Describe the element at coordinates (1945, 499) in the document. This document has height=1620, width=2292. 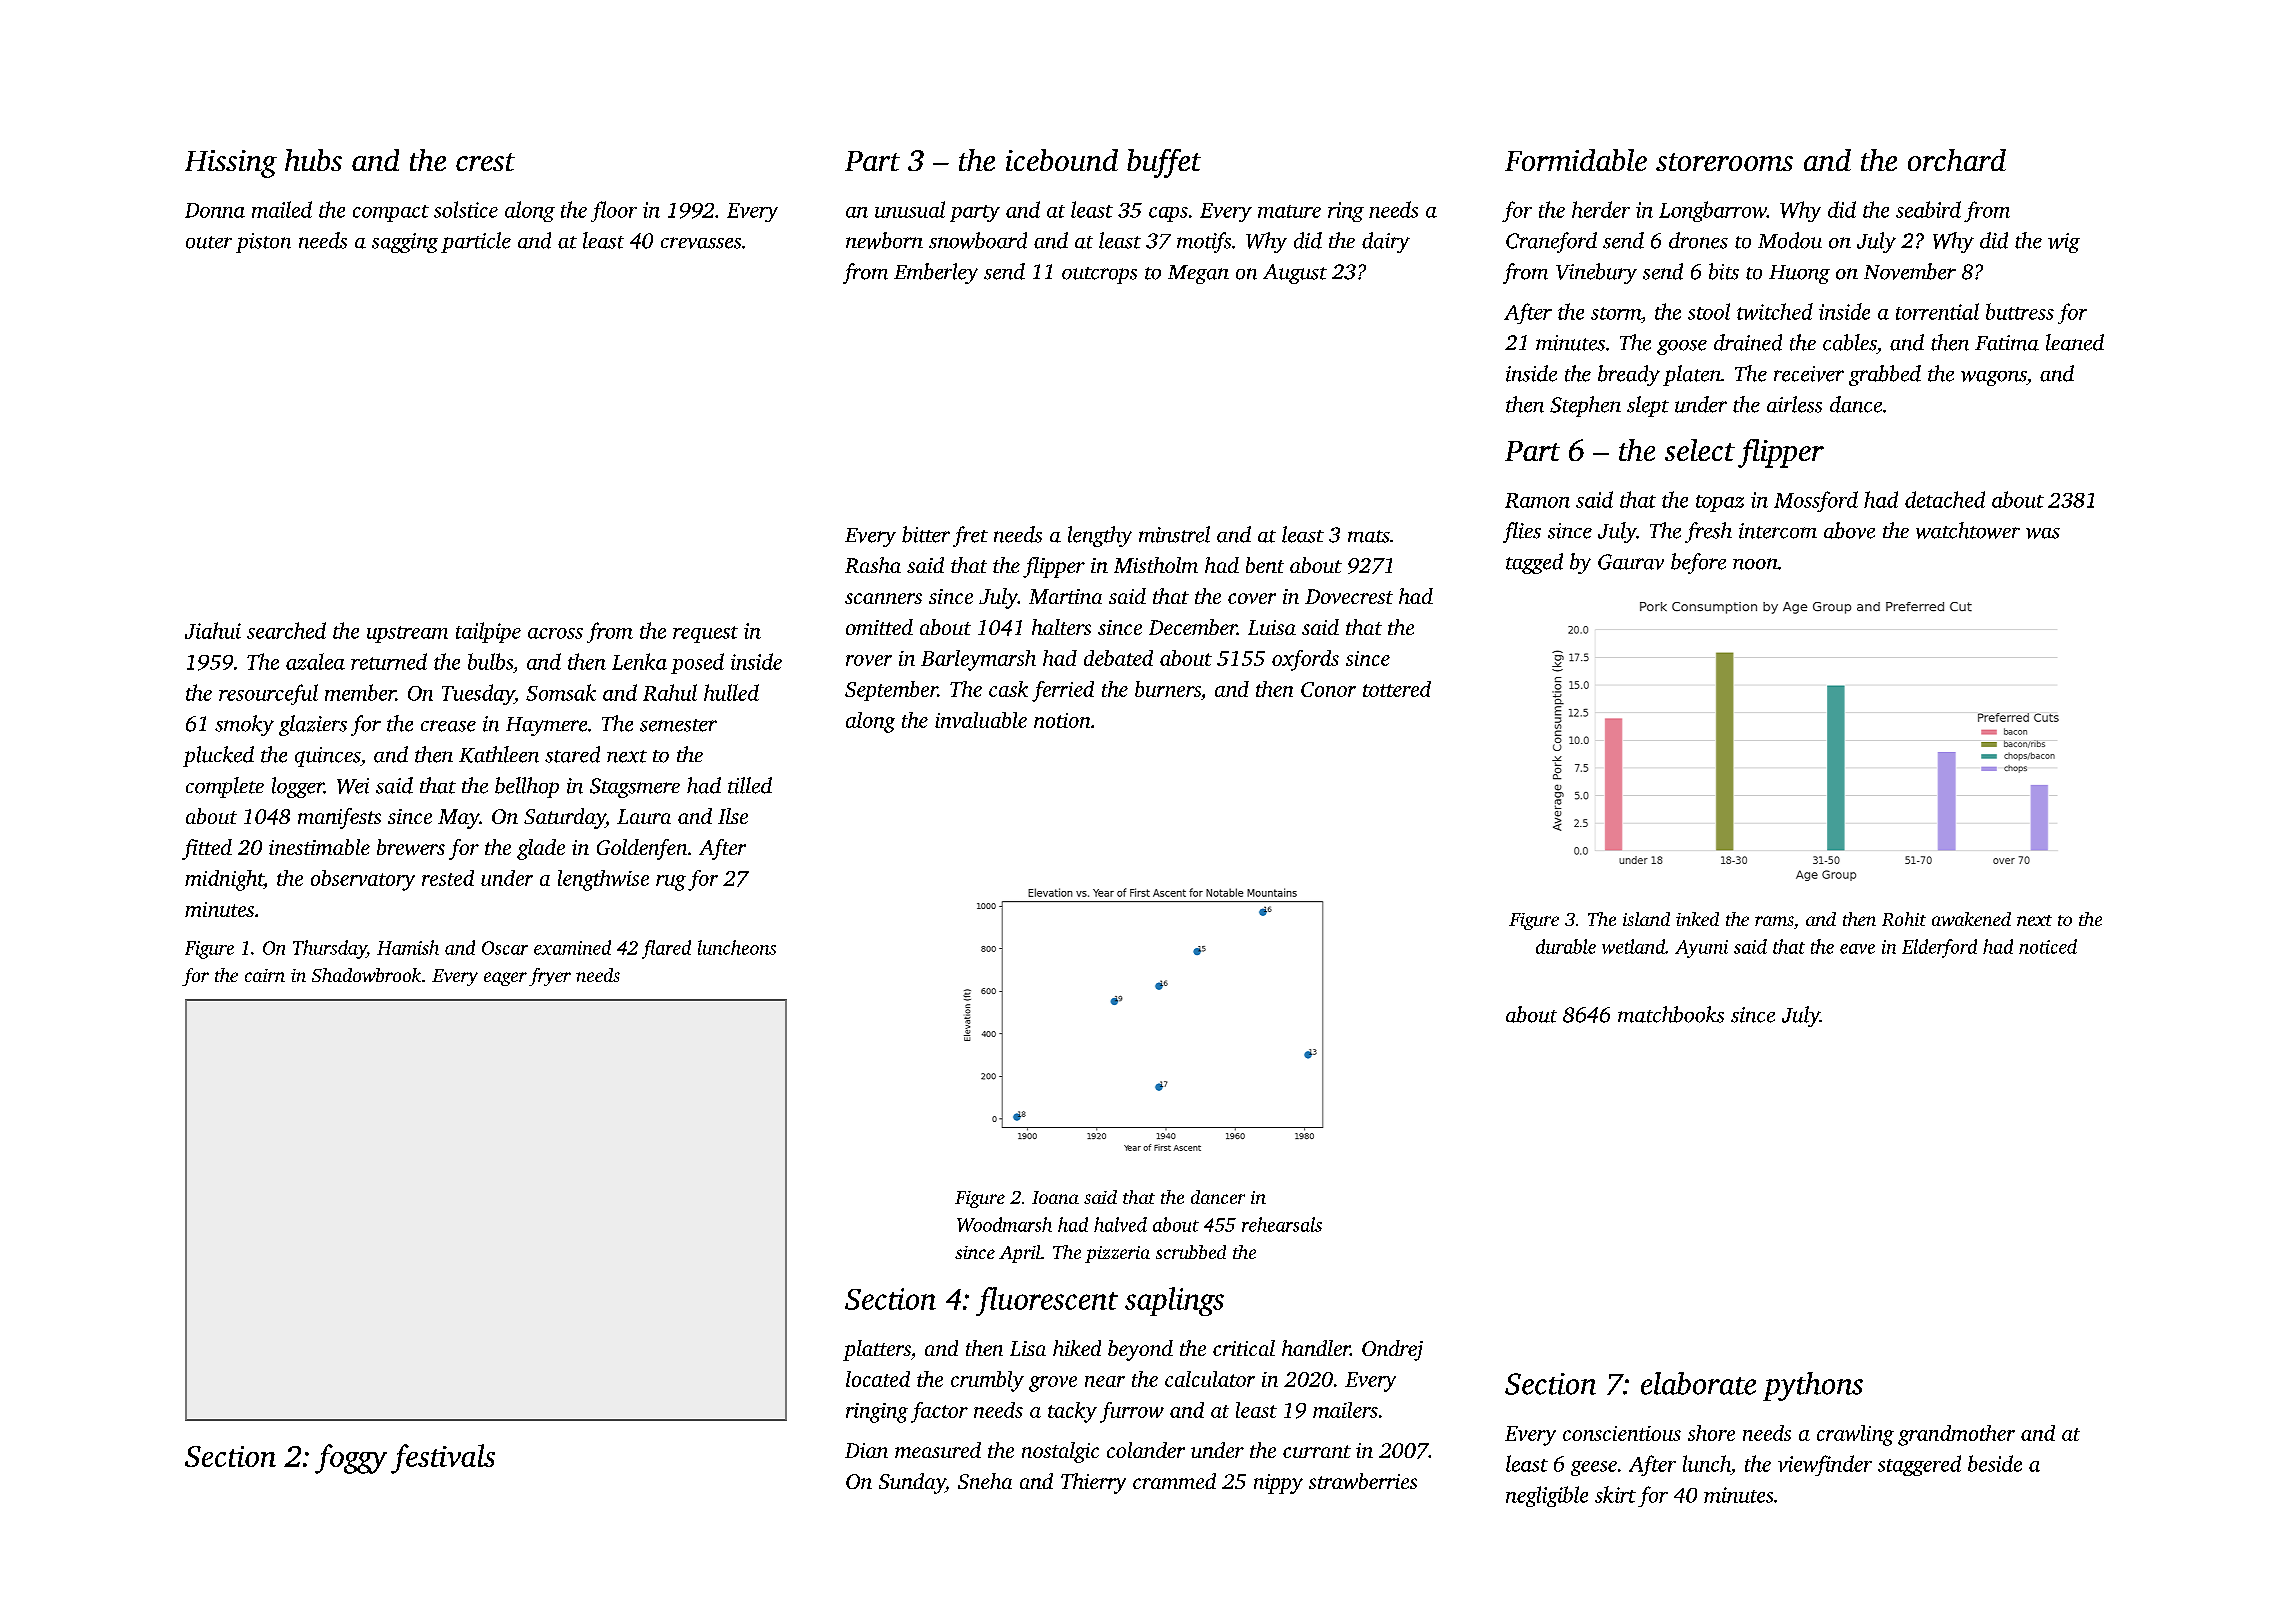
I see `detached` at that location.
